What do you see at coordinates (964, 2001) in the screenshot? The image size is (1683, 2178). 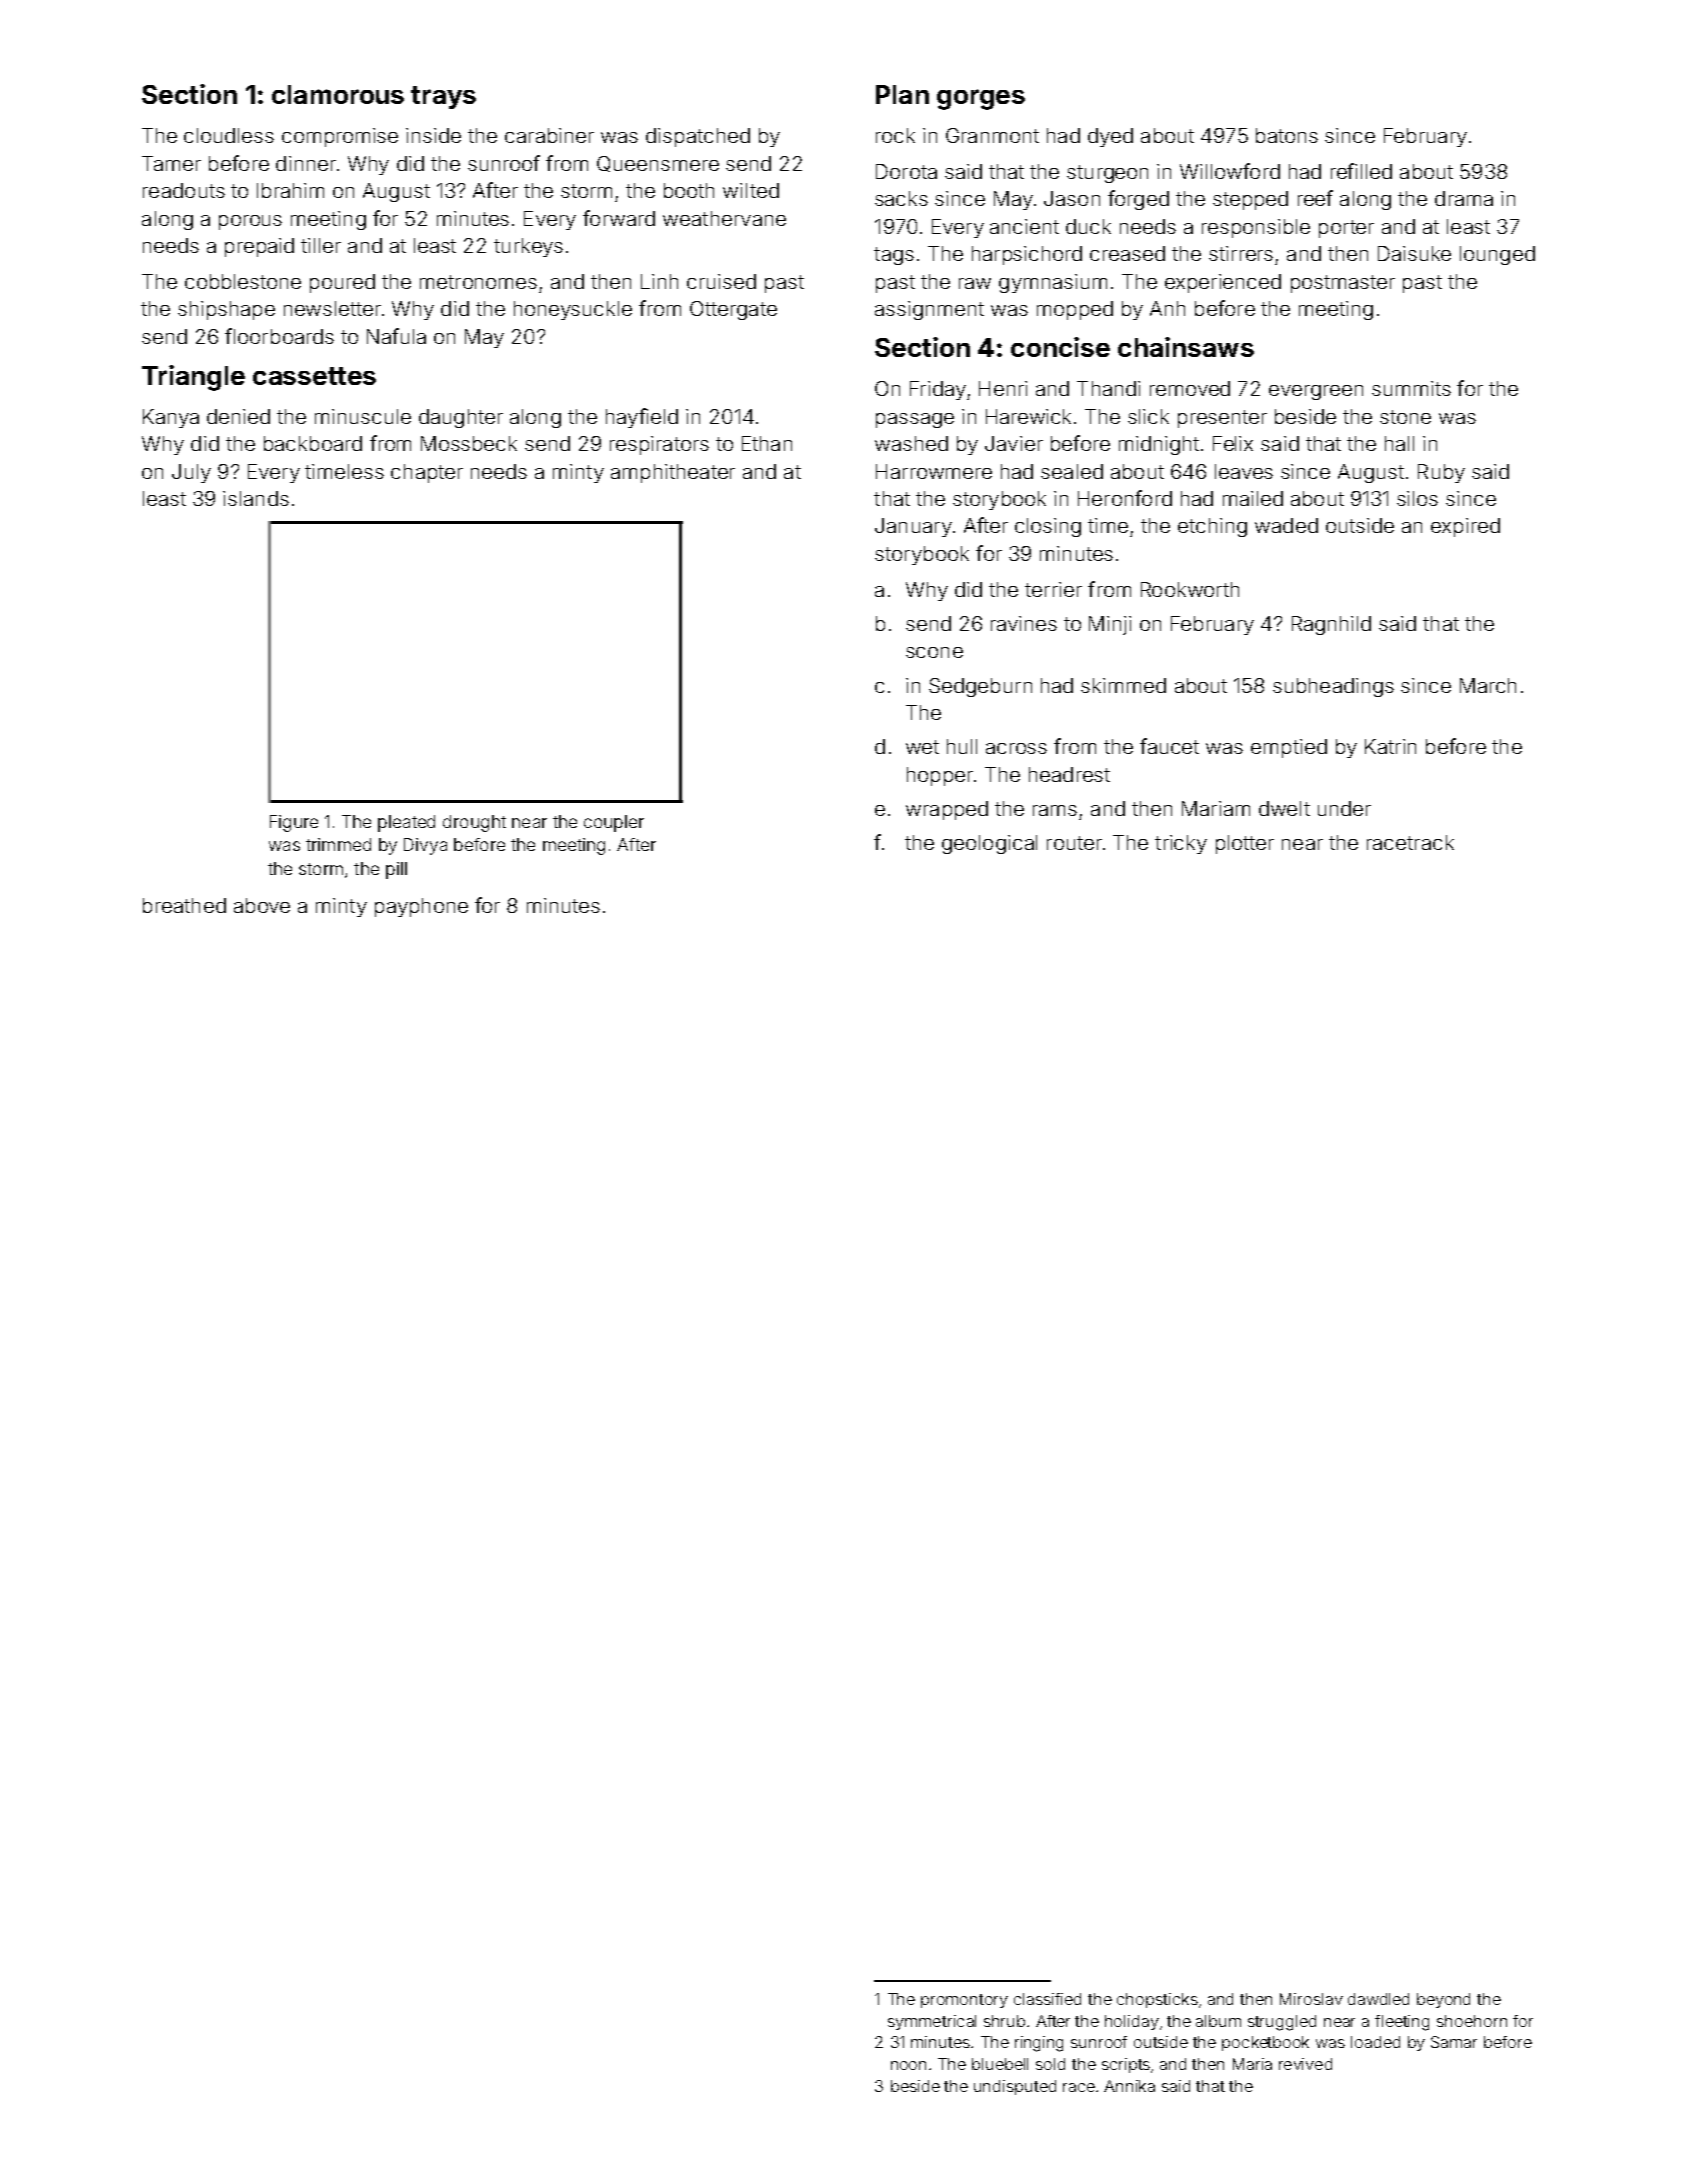 I see `promontory` at bounding box center [964, 2001].
